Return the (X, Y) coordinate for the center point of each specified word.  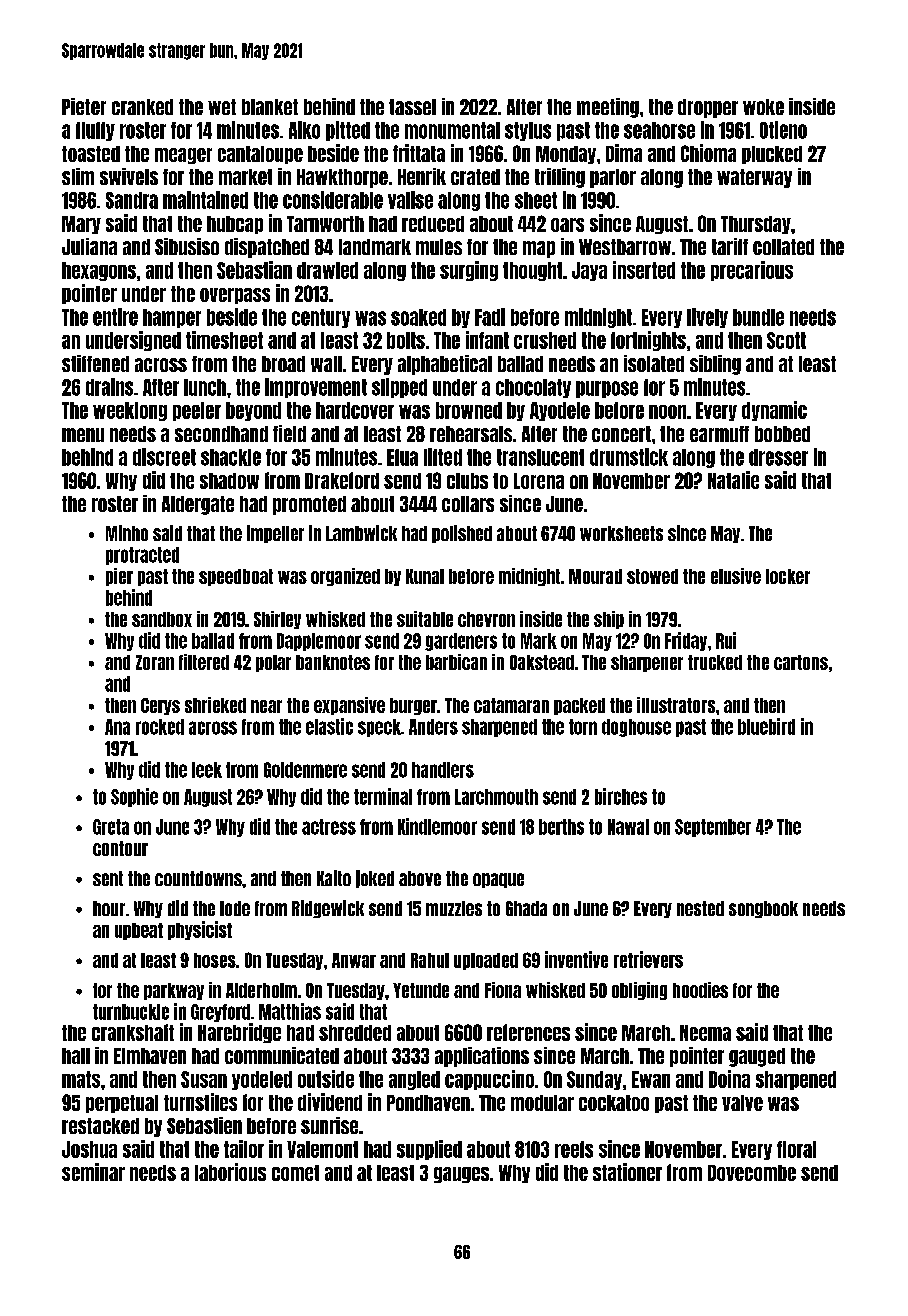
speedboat (236, 577)
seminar (93, 1172)
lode (235, 908)
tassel (412, 107)
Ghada (526, 908)
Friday (686, 641)
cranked (142, 107)
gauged (757, 1057)
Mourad (595, 576)
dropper (708, 108)
